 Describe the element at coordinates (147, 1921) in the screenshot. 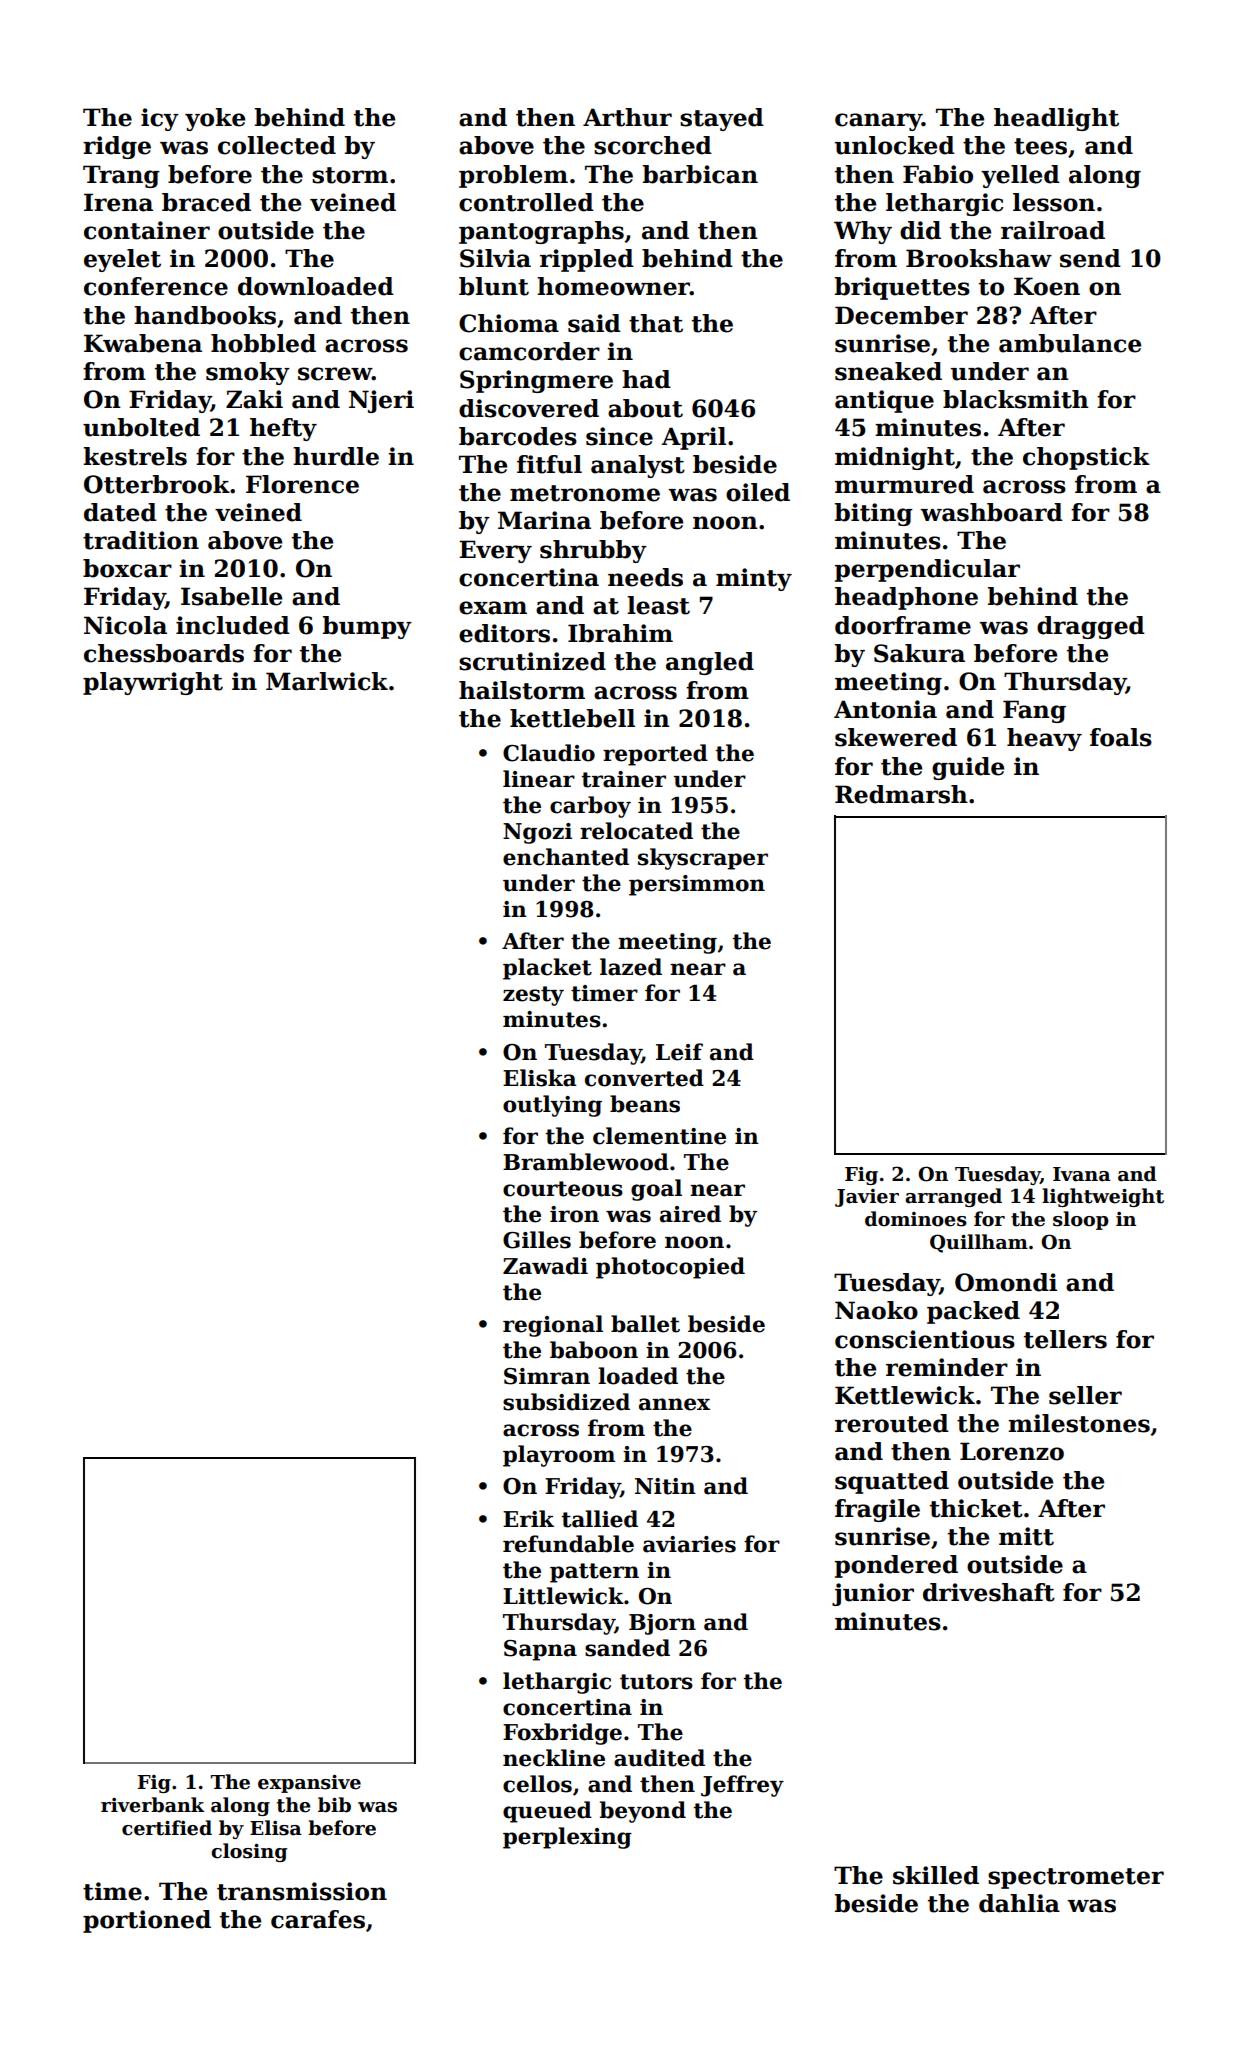

I see `portioned` at that location.
